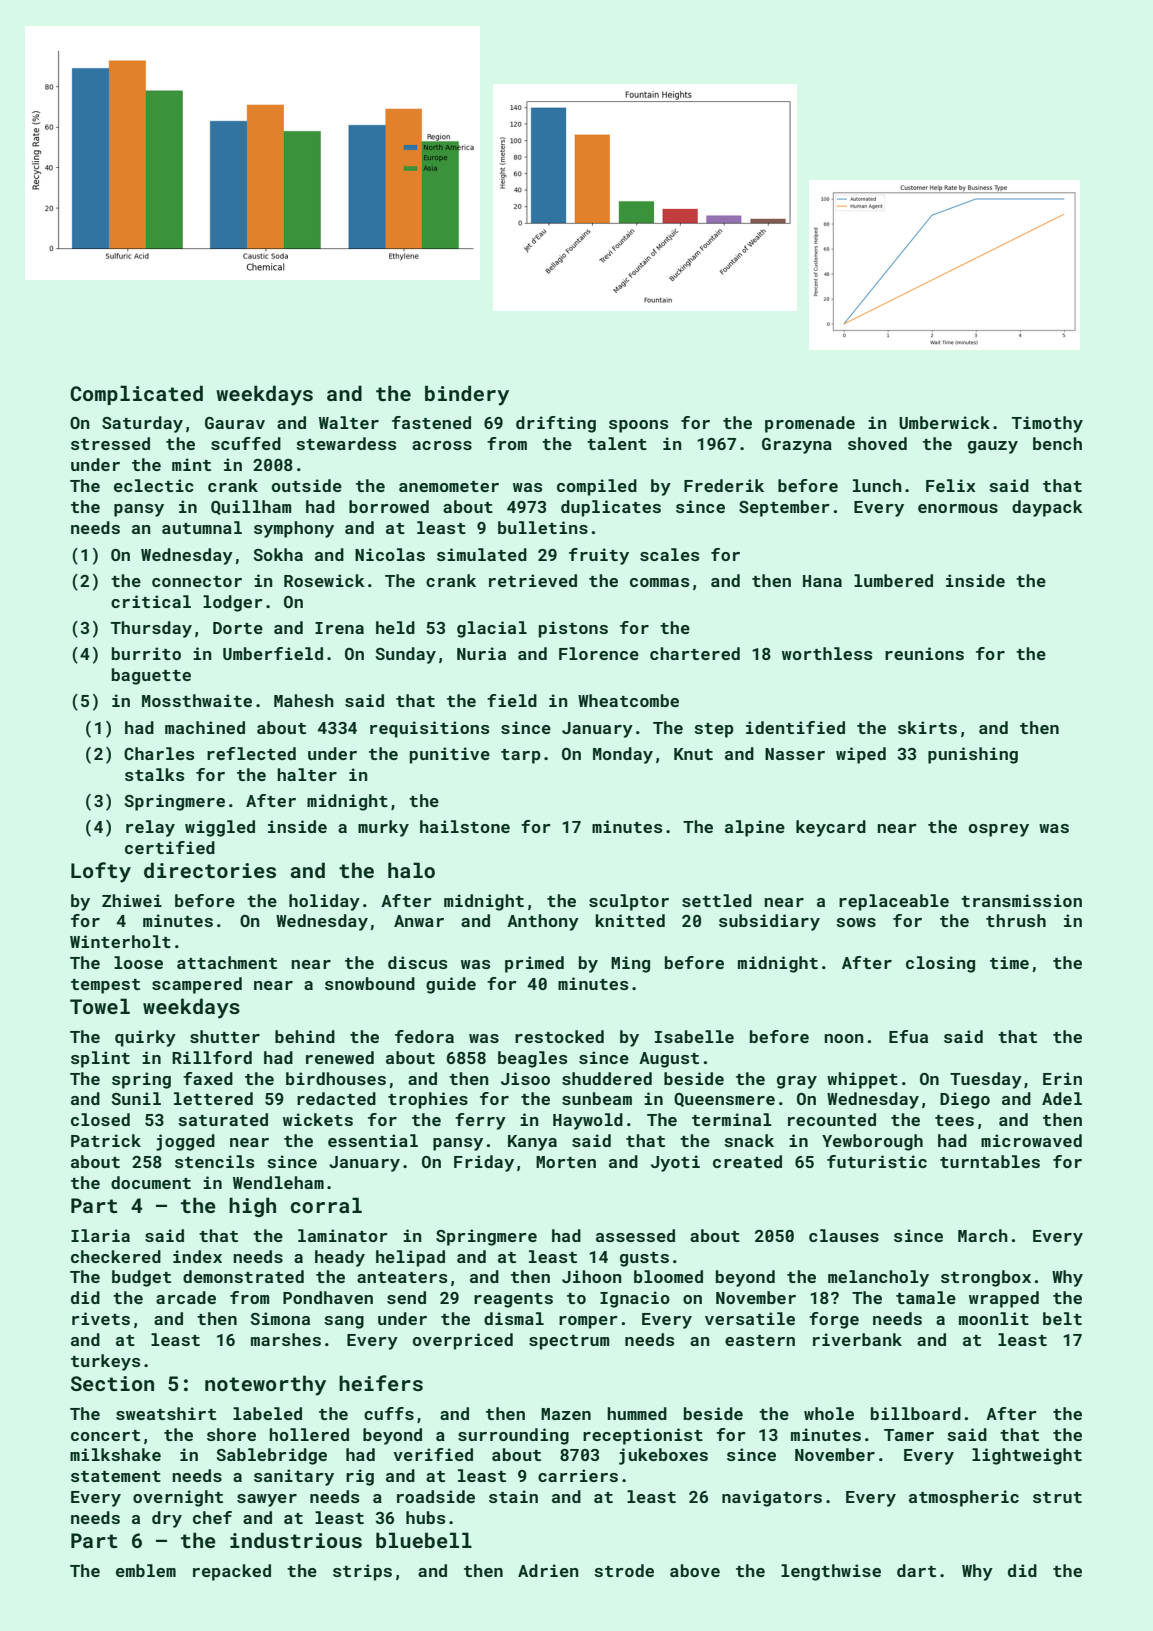  What do you see at coordinates (492, 629) in the document?
I see `glacial` at bounding box center [492, 629].
